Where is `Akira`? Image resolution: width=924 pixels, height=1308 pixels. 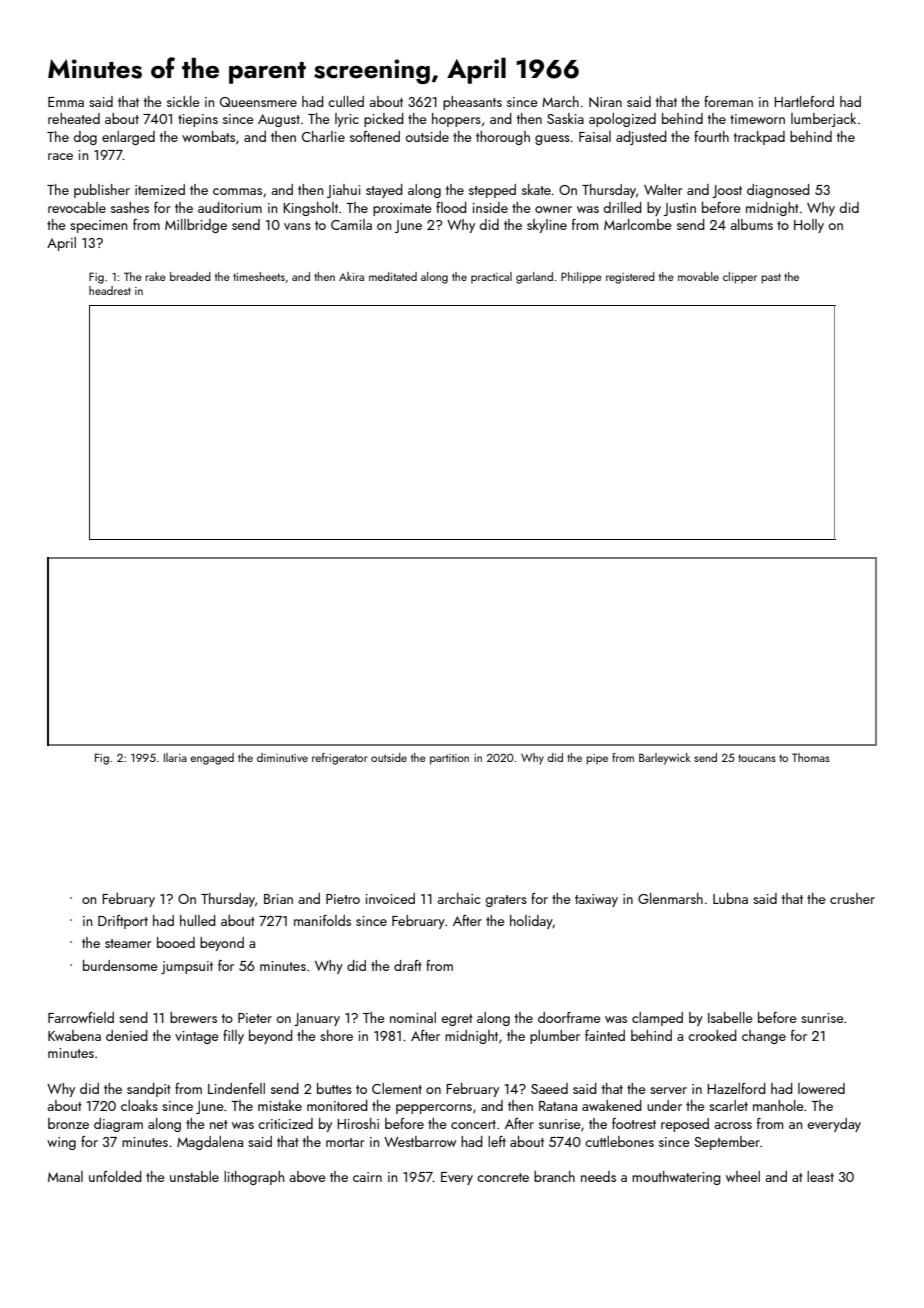
Akira is located at coordinates (351, 276).
